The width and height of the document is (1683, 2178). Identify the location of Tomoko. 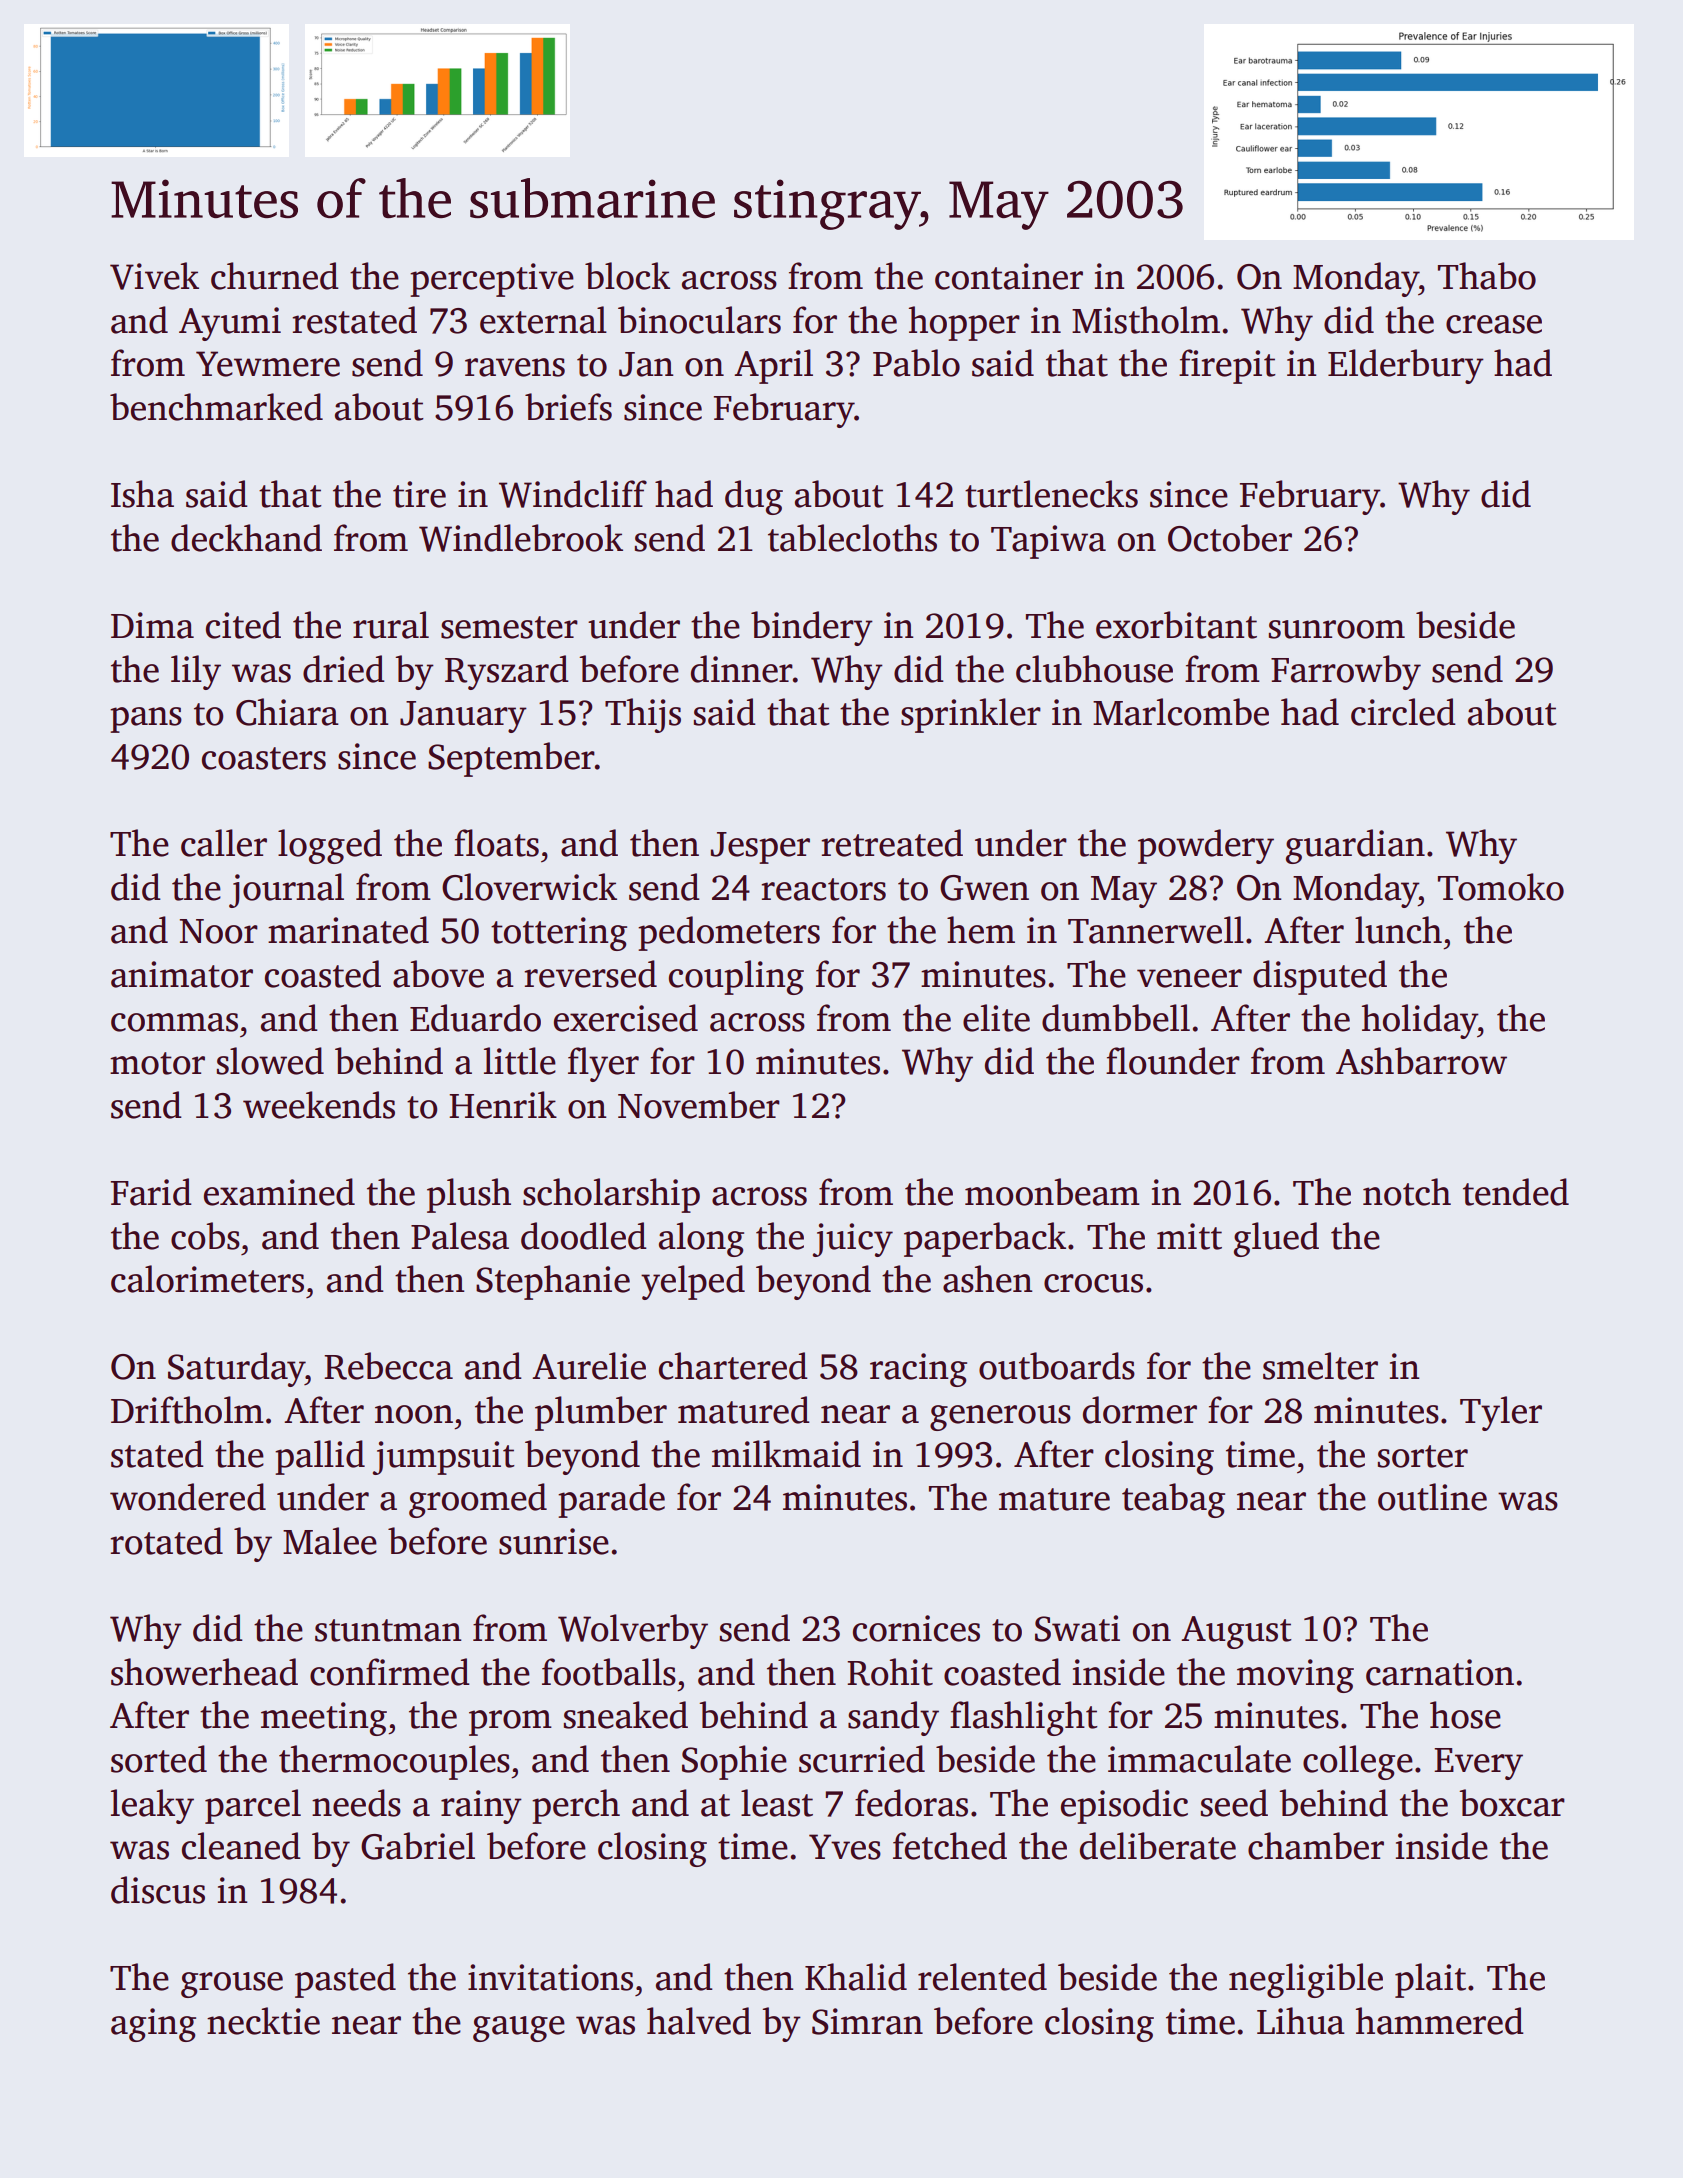
(1501, 887).
